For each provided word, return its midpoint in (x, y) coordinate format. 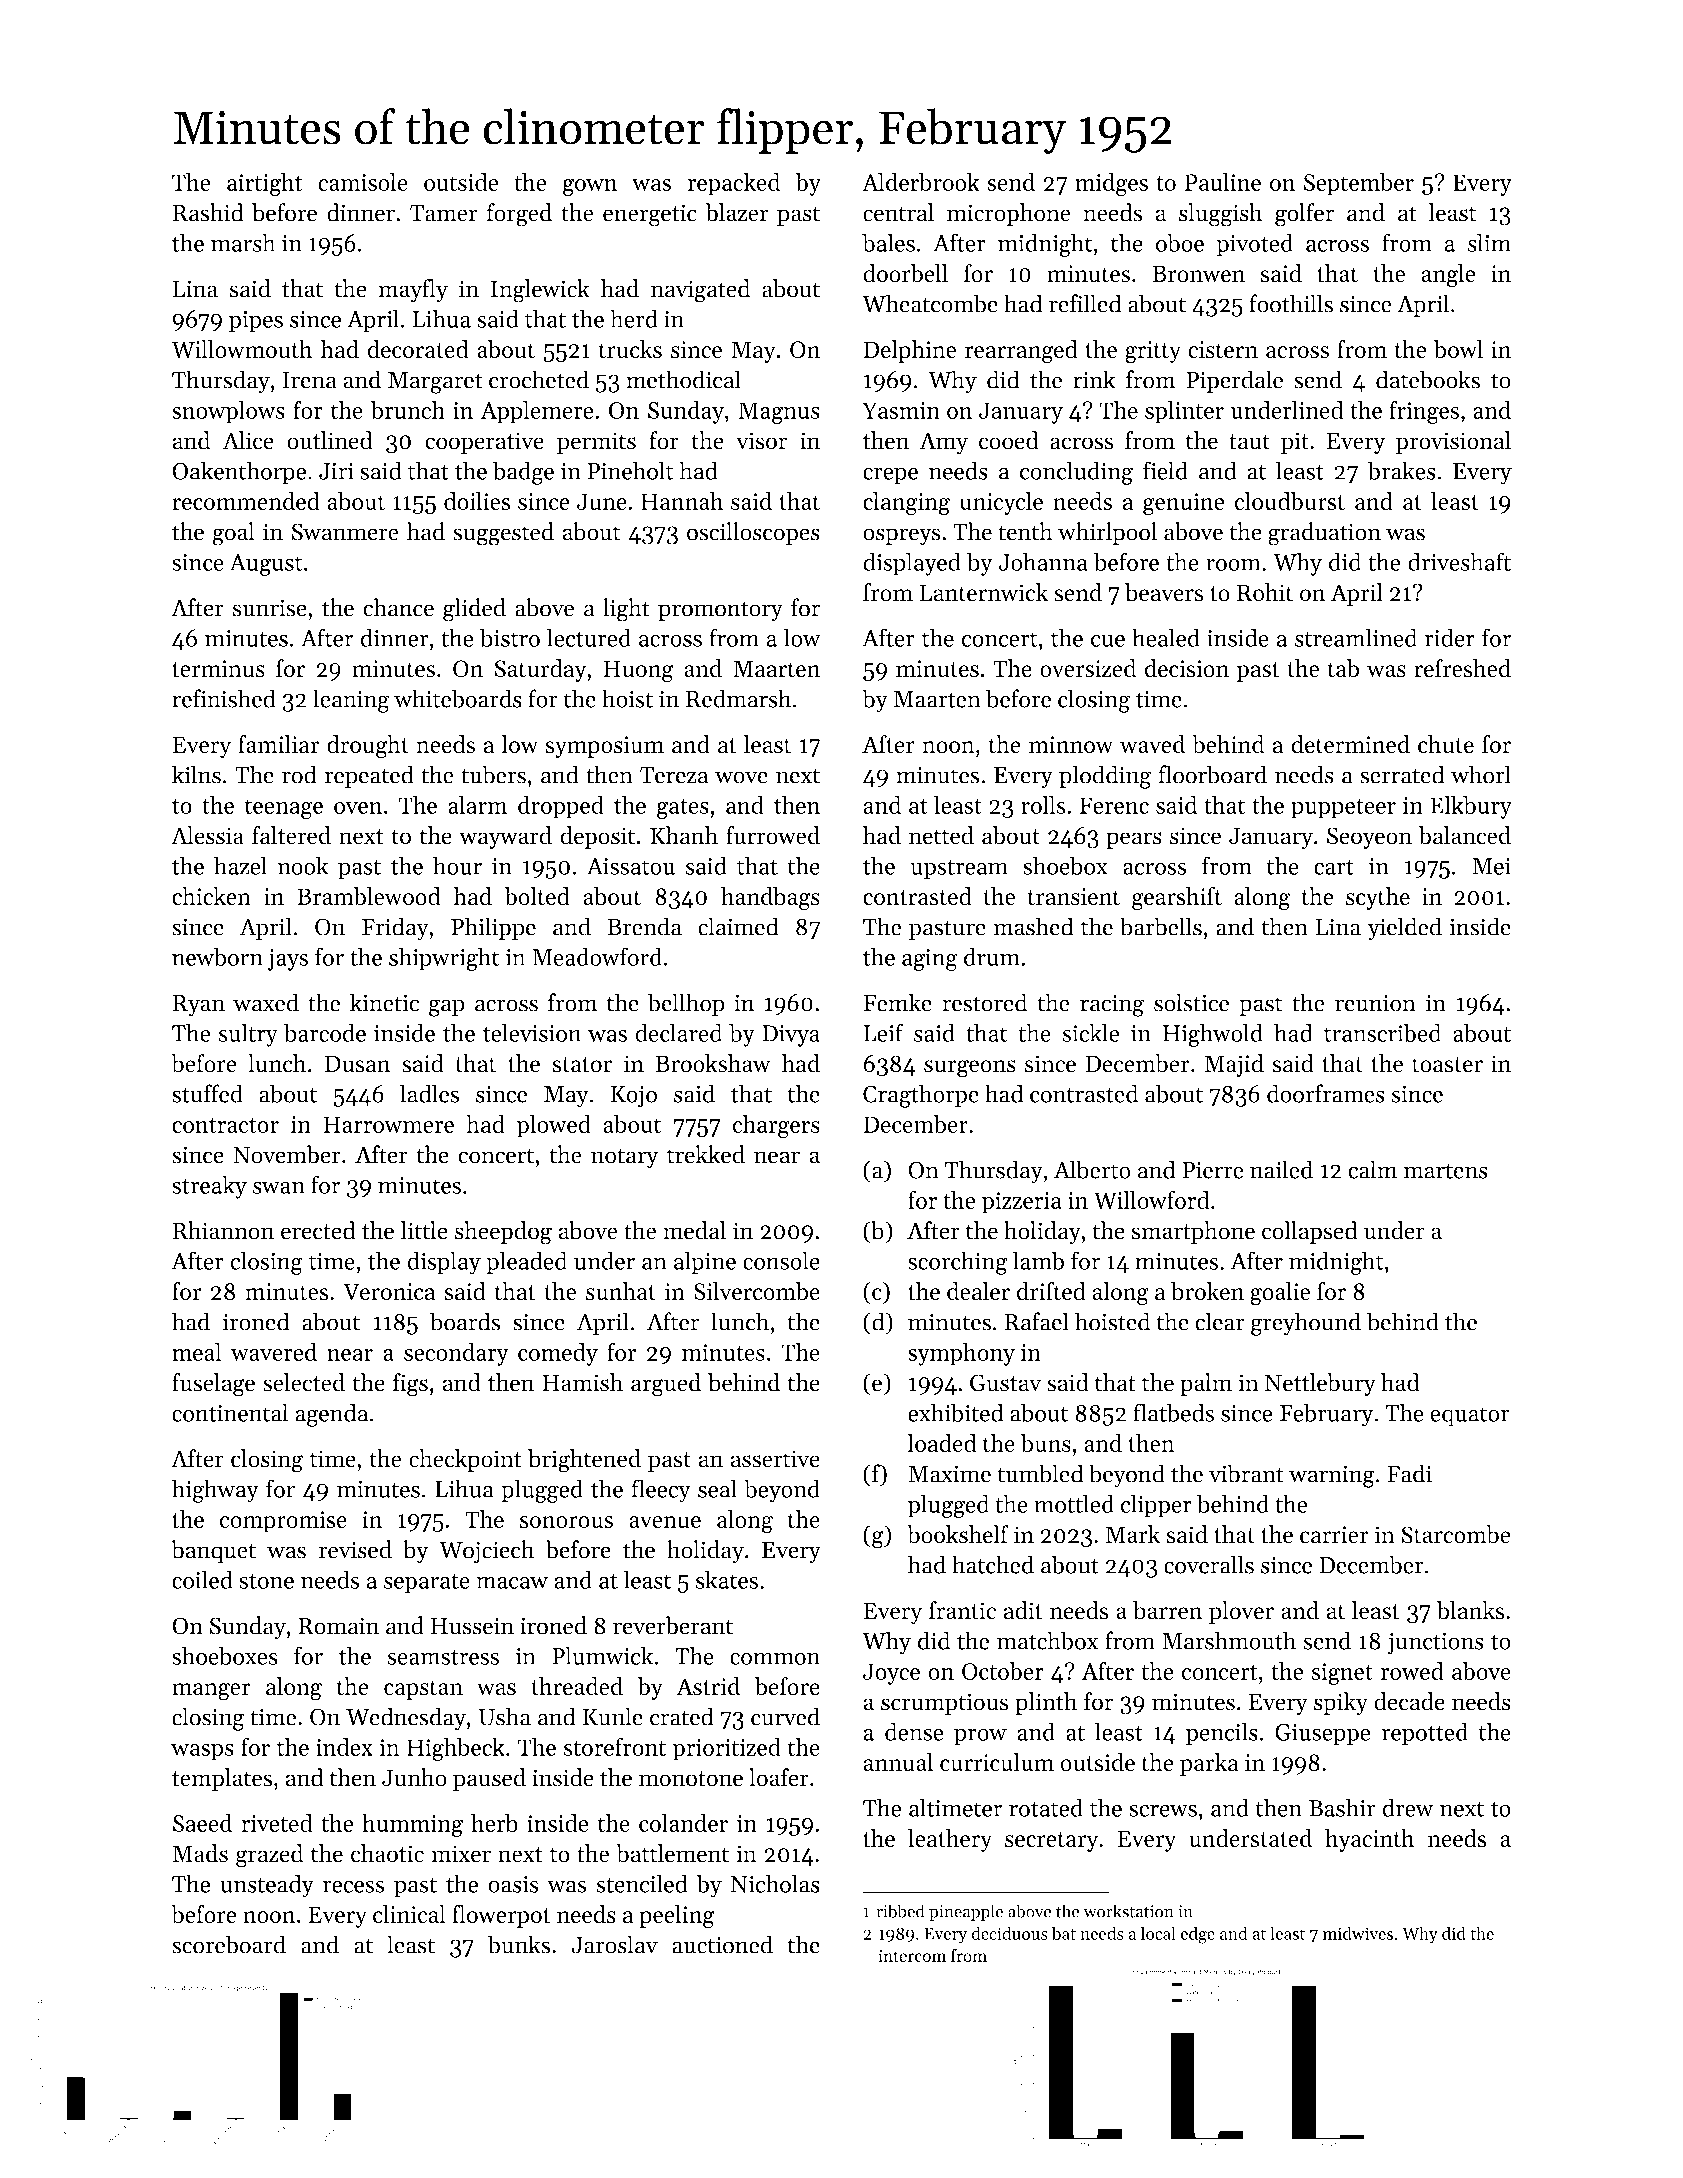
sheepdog (503, 1233)
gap (447, 1008)
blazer (736, 212)
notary (624, 1158)
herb (494, 1822)
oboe (1180, 242)
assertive (775, 1459)
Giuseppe (1323, 1735)
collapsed (1309, 1232)
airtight (265, 185)
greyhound (1306, 1324)
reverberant (673, 1625)
